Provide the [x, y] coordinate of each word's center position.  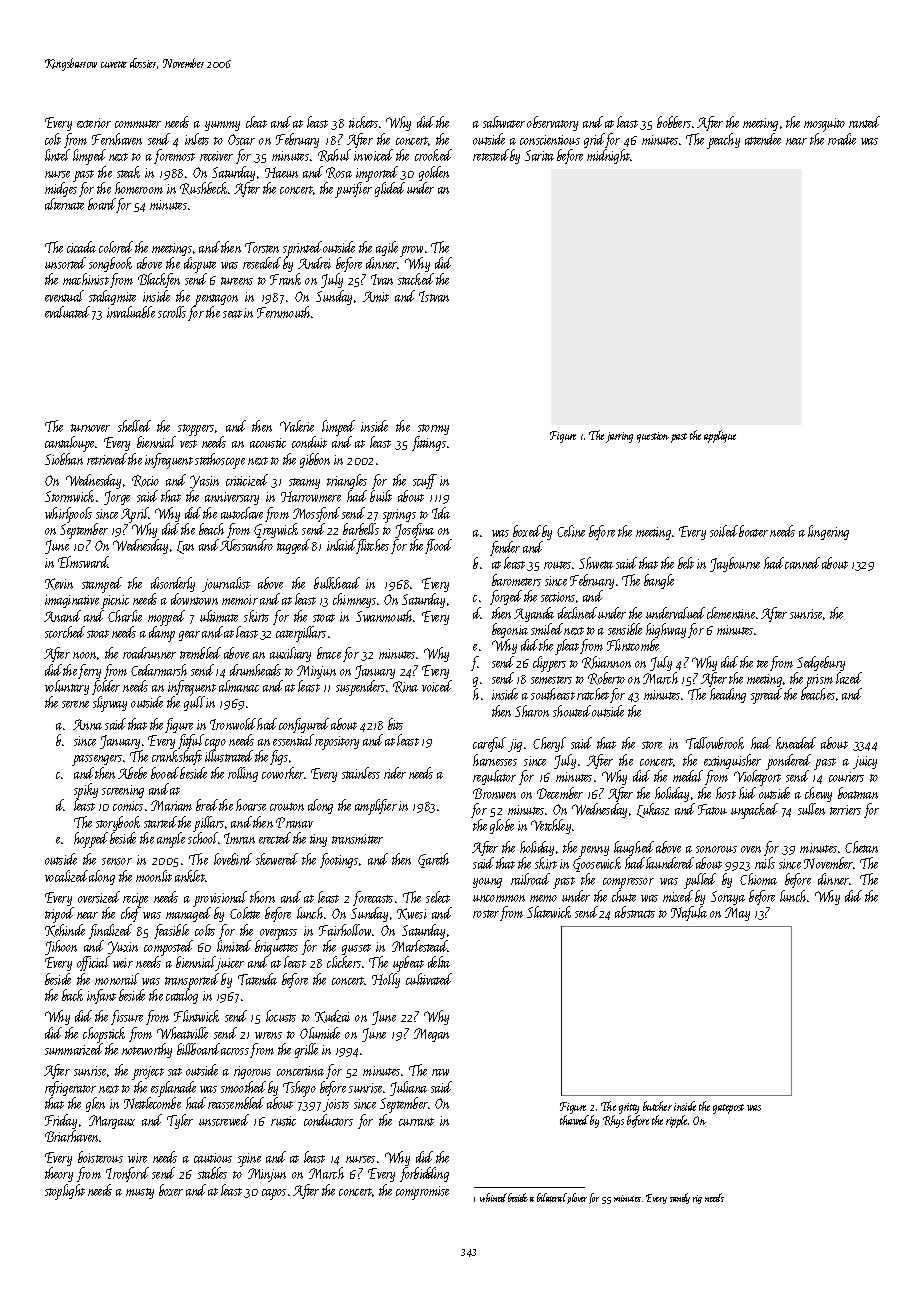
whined [493, 1197]
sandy [680, 1198]
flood [438, 546]
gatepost [728, 1109]
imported [377, 174]
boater [753, 531]
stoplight [65, 1192]
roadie [842, 139]
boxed [527, 531]
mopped [166, 618]
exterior [94, 123]
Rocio [145, 481]
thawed [574, 1120]
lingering [828, 532]
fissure [127, 1017]
